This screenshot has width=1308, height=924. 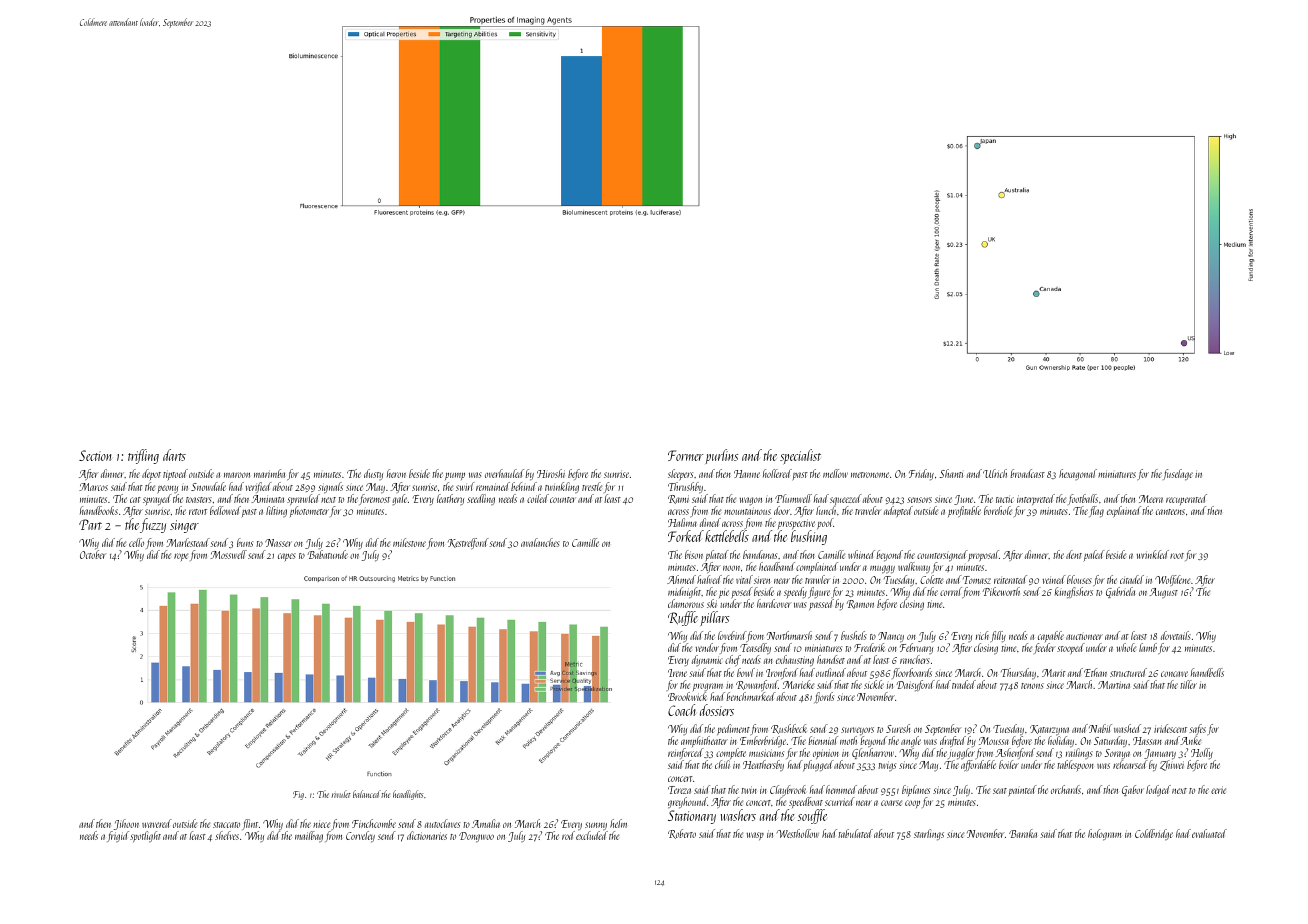 What do you see at coordinates (717, 556) in the screenshot?
I see `plated` at bounding box center [717, 556].
